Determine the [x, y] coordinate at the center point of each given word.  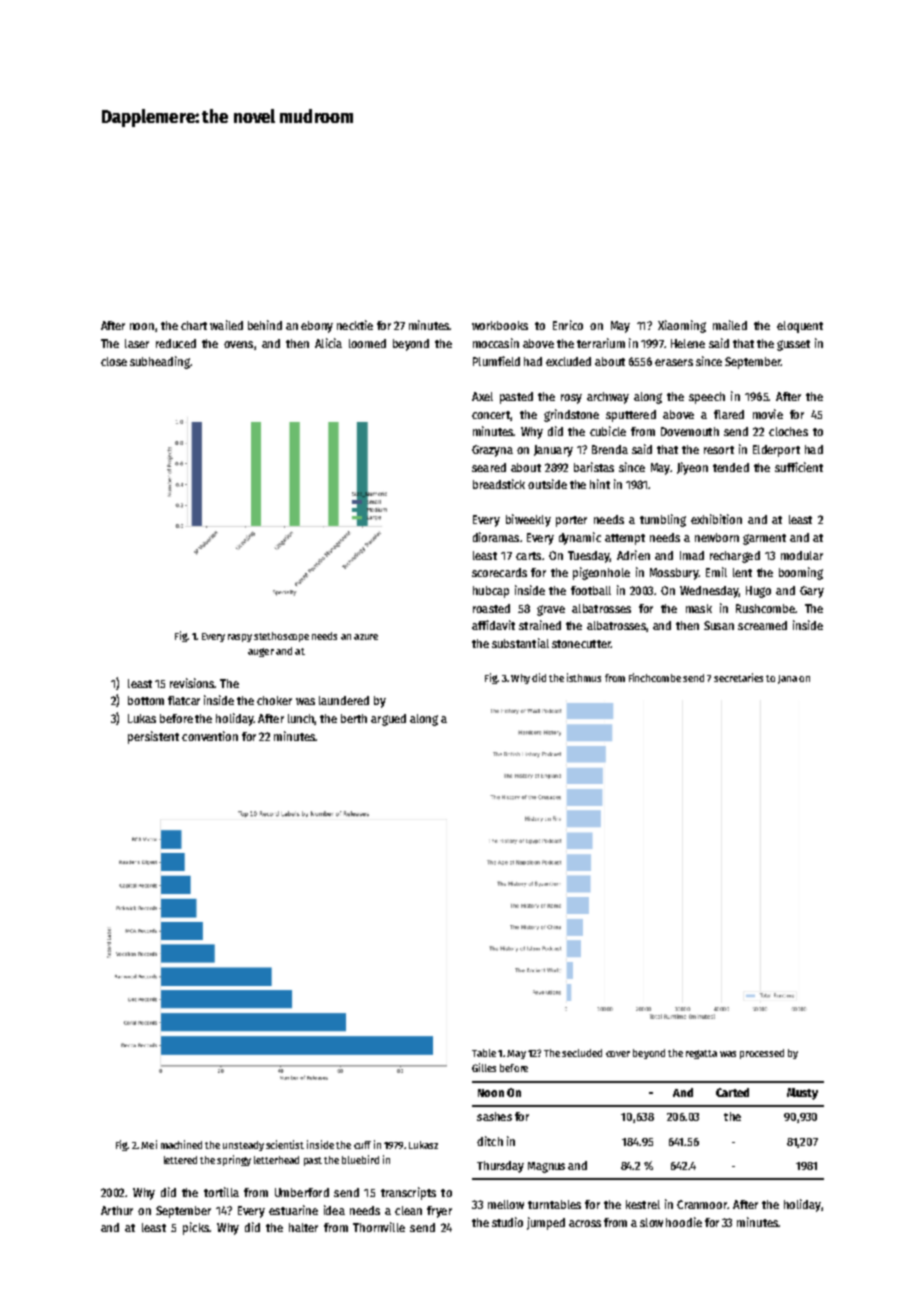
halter [303, 1227]
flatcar [184, 700]
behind [265, 325]
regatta [701, 1054]
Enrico [568, 325]
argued [388, 720]
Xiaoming [682, 326]
